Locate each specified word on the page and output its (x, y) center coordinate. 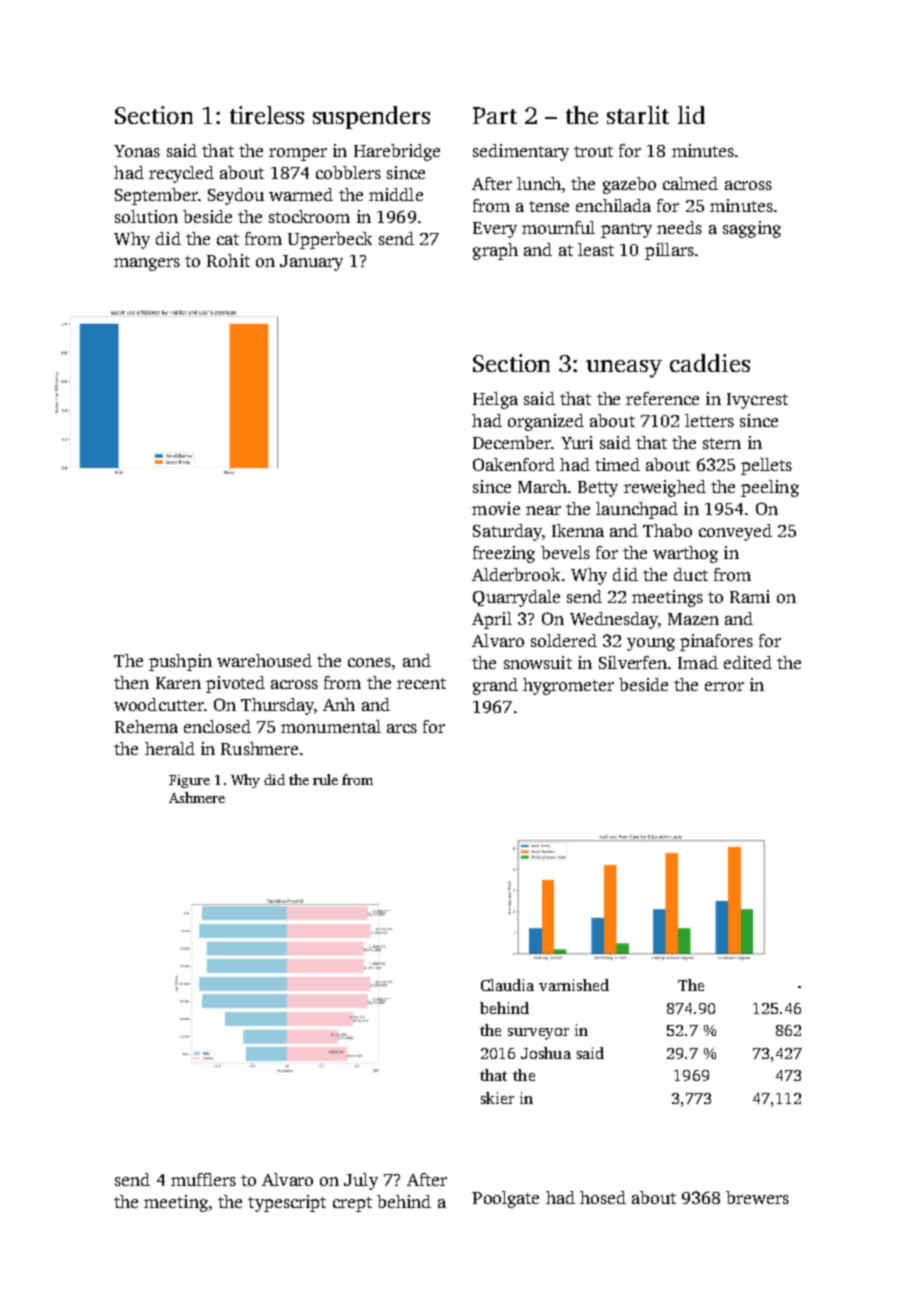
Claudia (507, 985)
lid (691, 115)
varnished (574, 985)
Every (495, 230)
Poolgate (505, 1199)
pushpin (180, 662)
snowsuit (538, 662)
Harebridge (397, 152)
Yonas (137, 151)
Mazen (693, 619)
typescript (287, 1203)
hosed (603, 1197)
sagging (752, 229)
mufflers (203, 1179)
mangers (147, 264)
